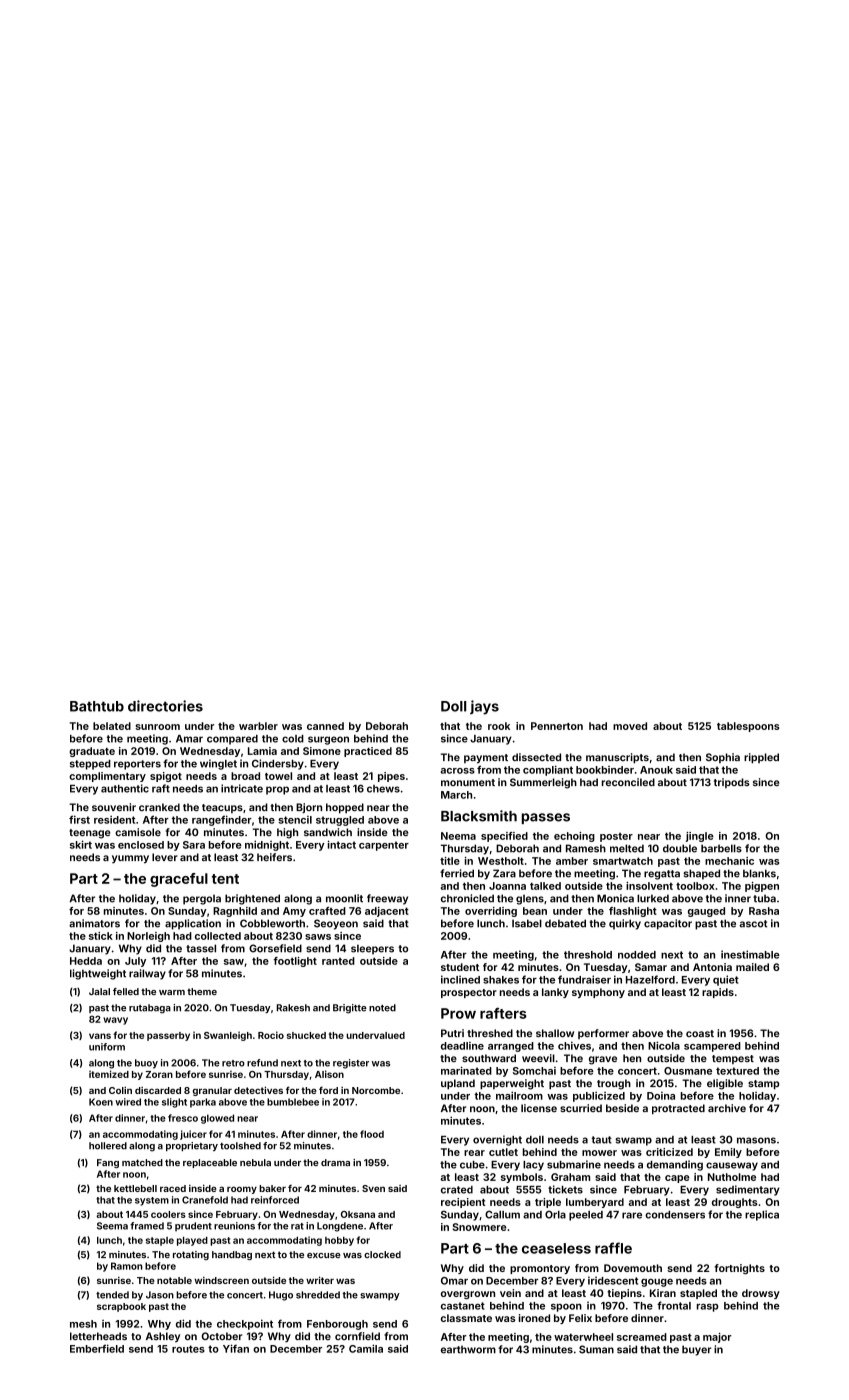 The image size is (849, 1400). I want to click on vans, so click(100, 1036).
